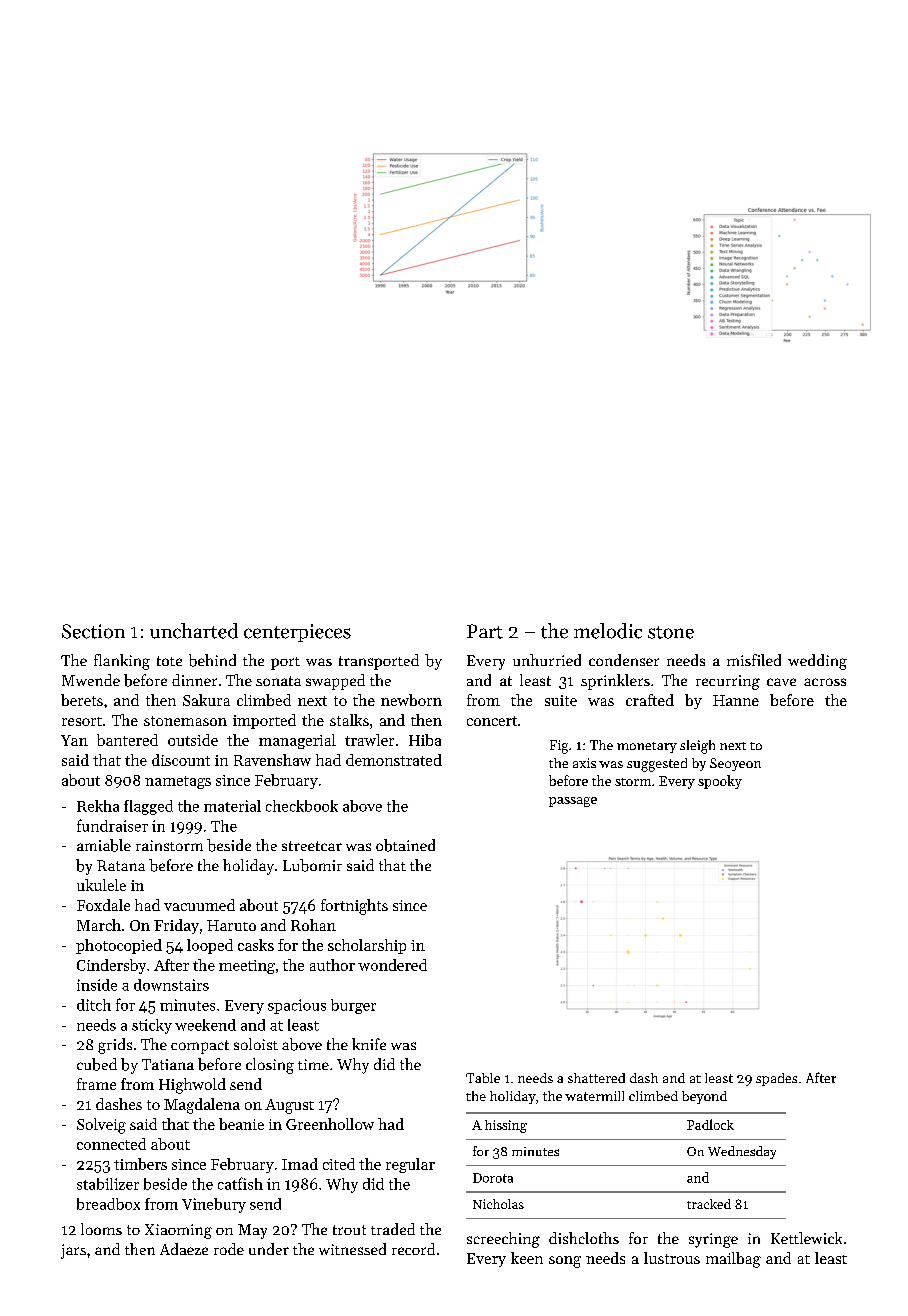  Describe the element at coordinates (817, 662) in the document. I see `wedding` at that location.
